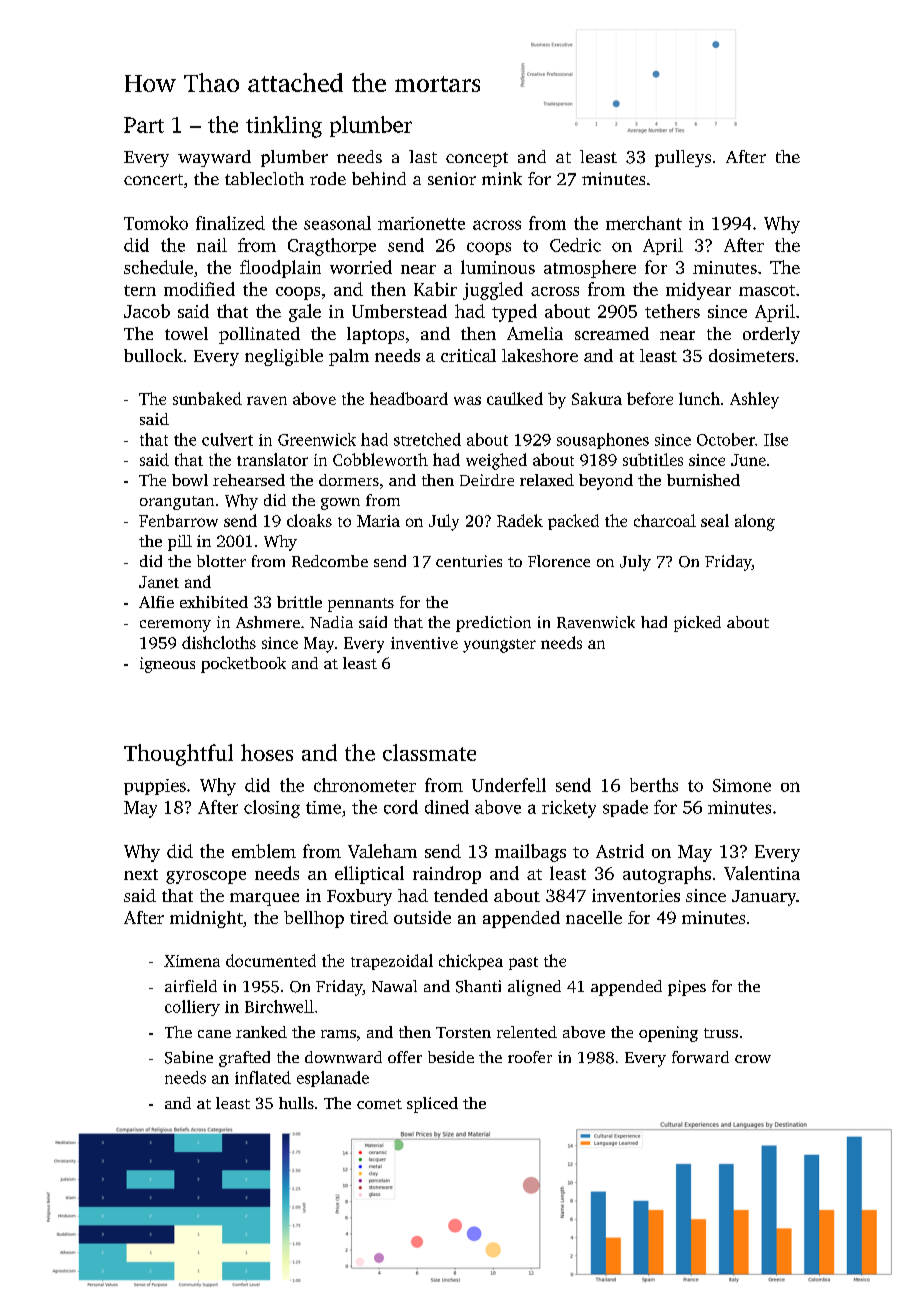 This image has height=1308, width=924. What do you see at coordinates (469, 561) in the image?
I see `centuries` at bounding box center [469, 561].
